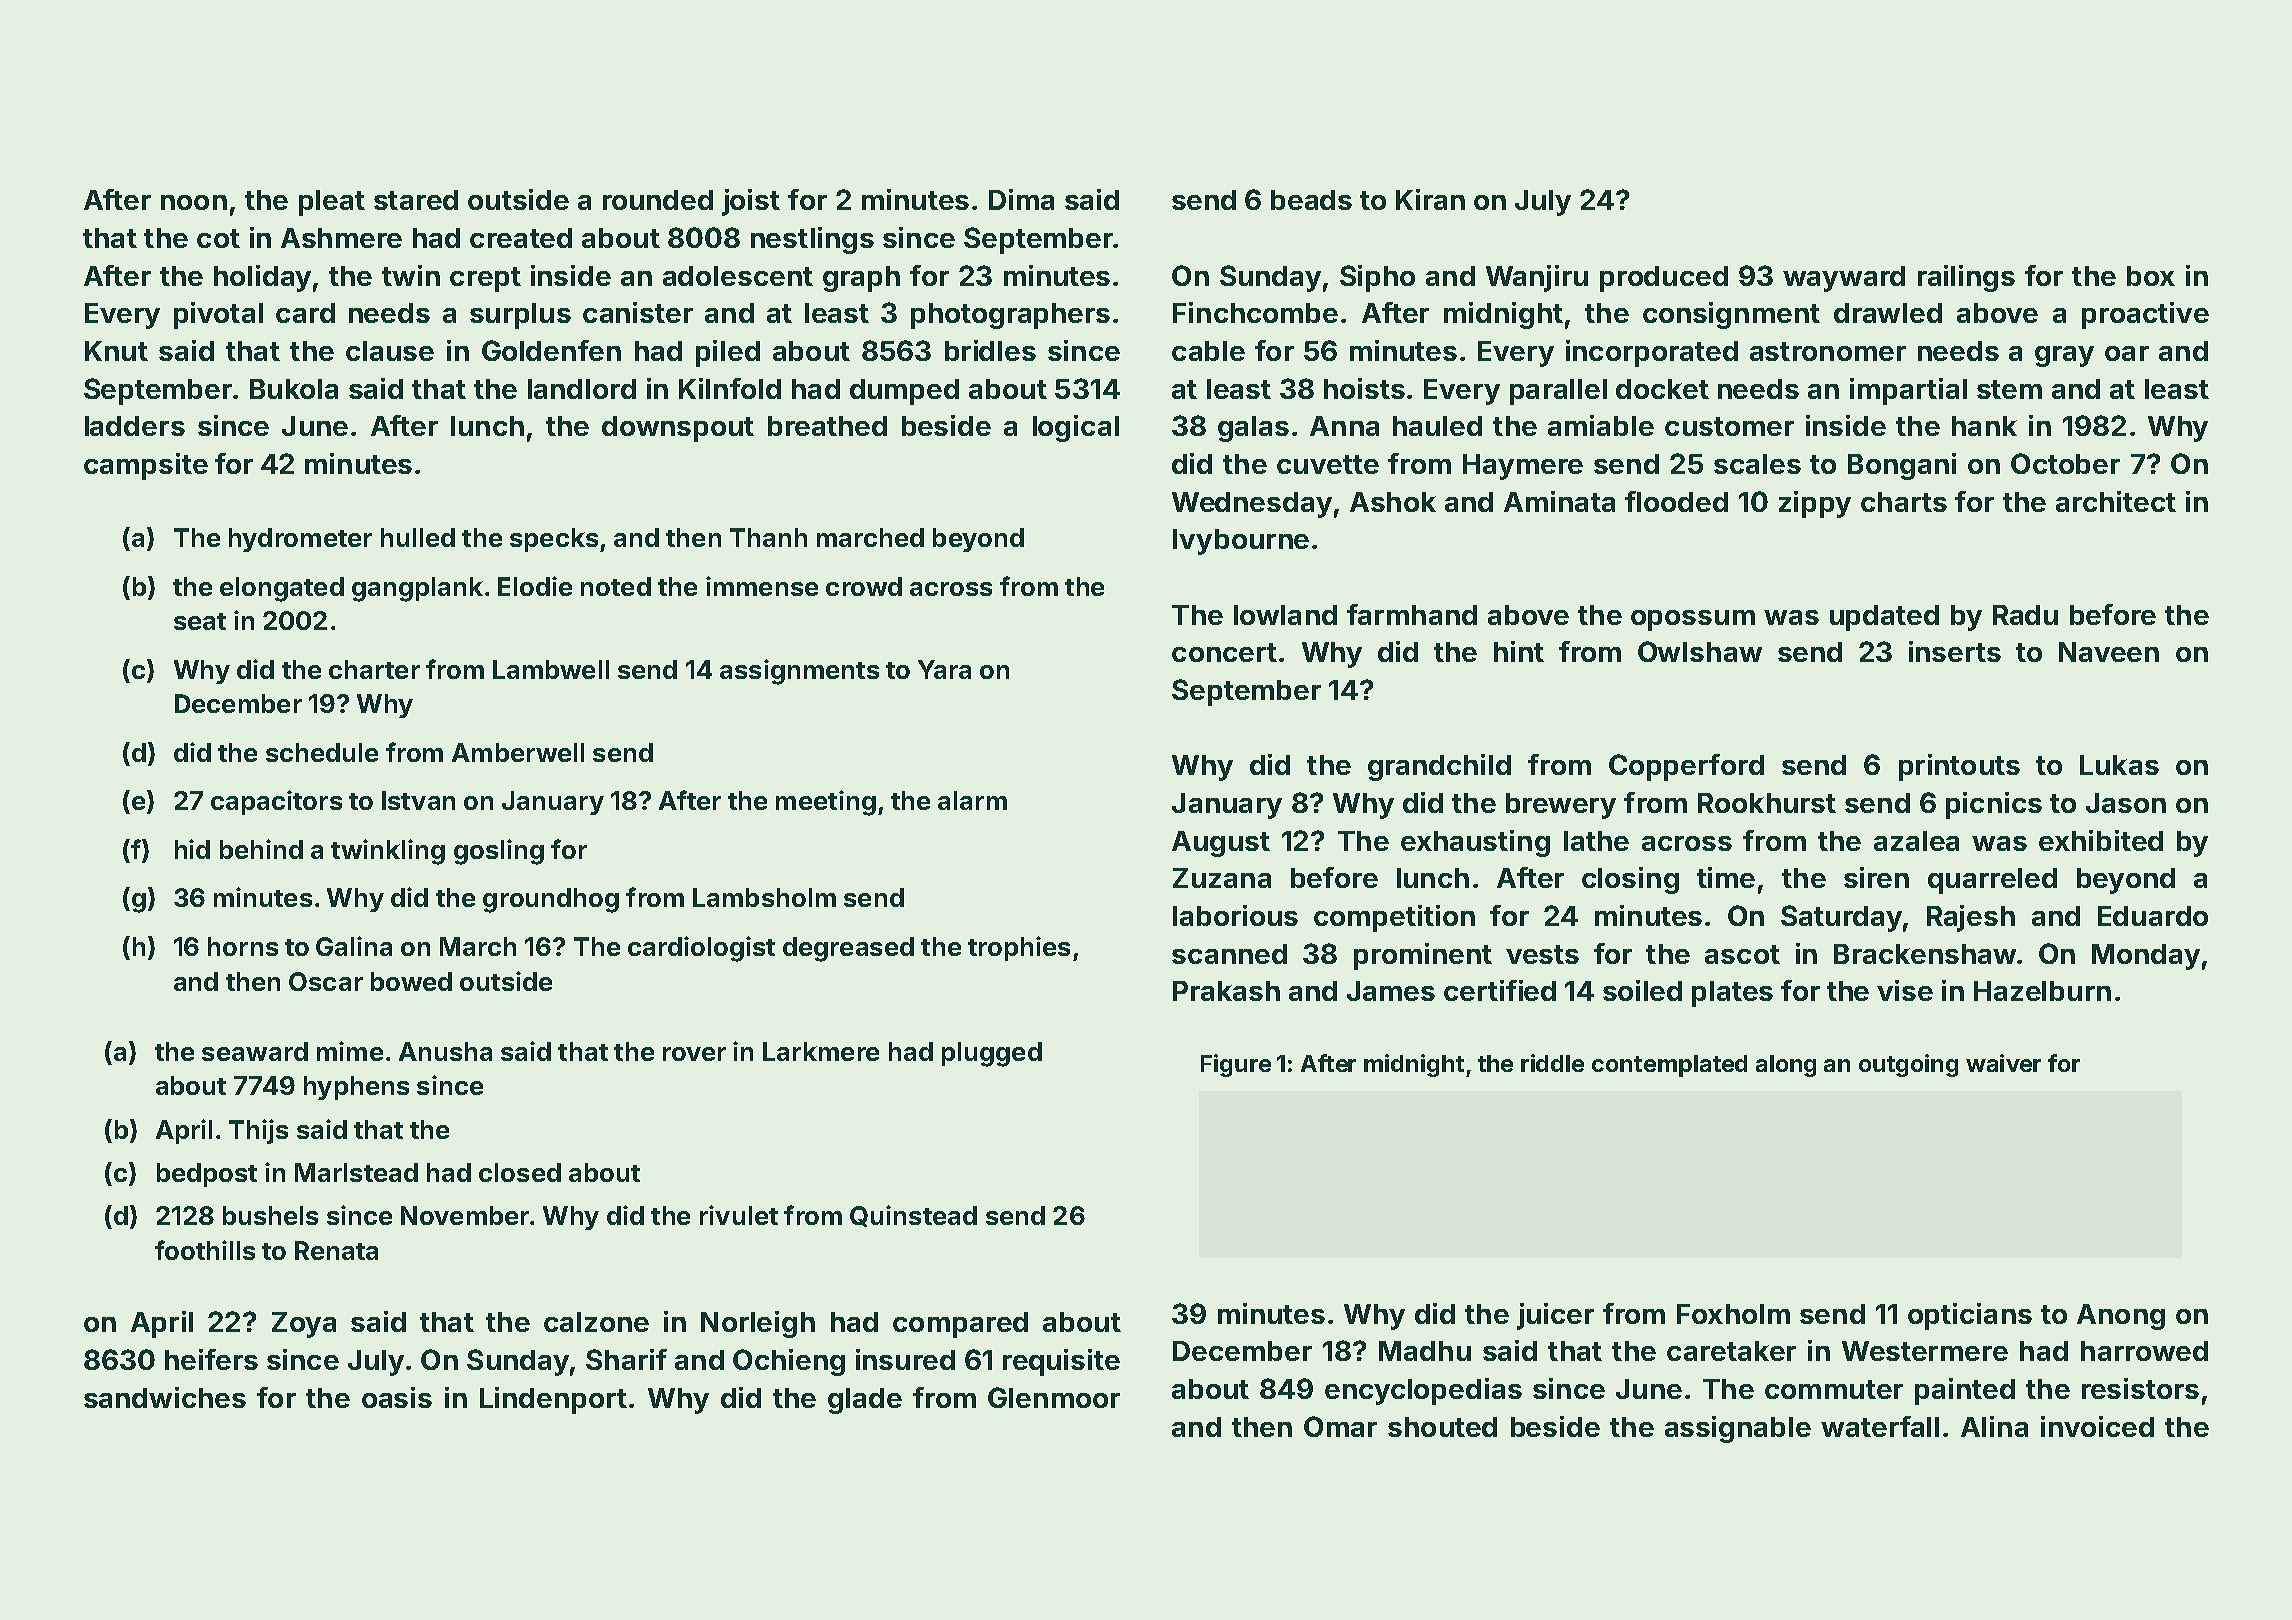 Image resolution: width=2292 pixels, height=1620 pixels. Describe the element at coordinates (411, 981) in the screenshot. I see `bowed` at that location.
